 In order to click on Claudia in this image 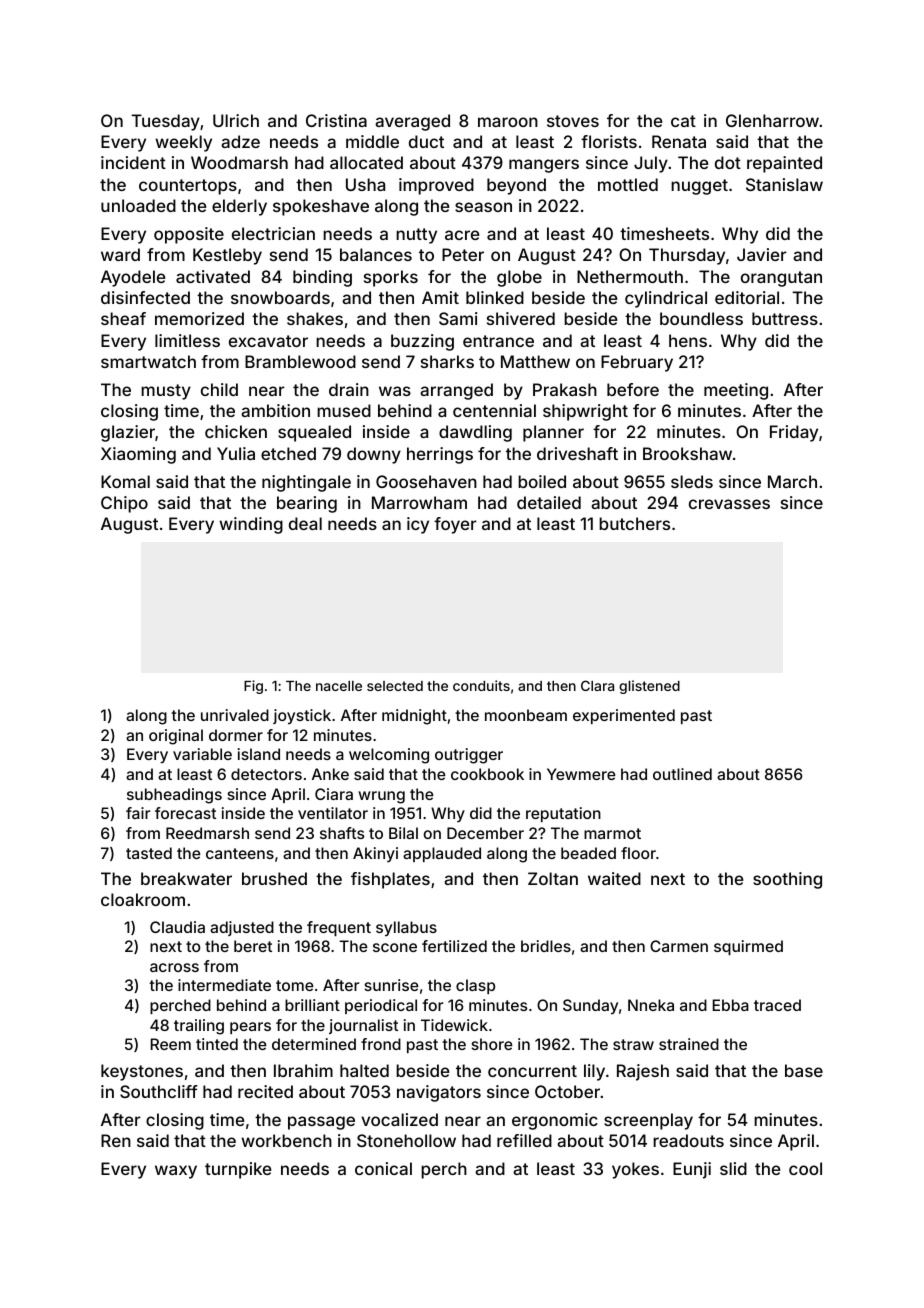, I will do `click(177, 927)`.
